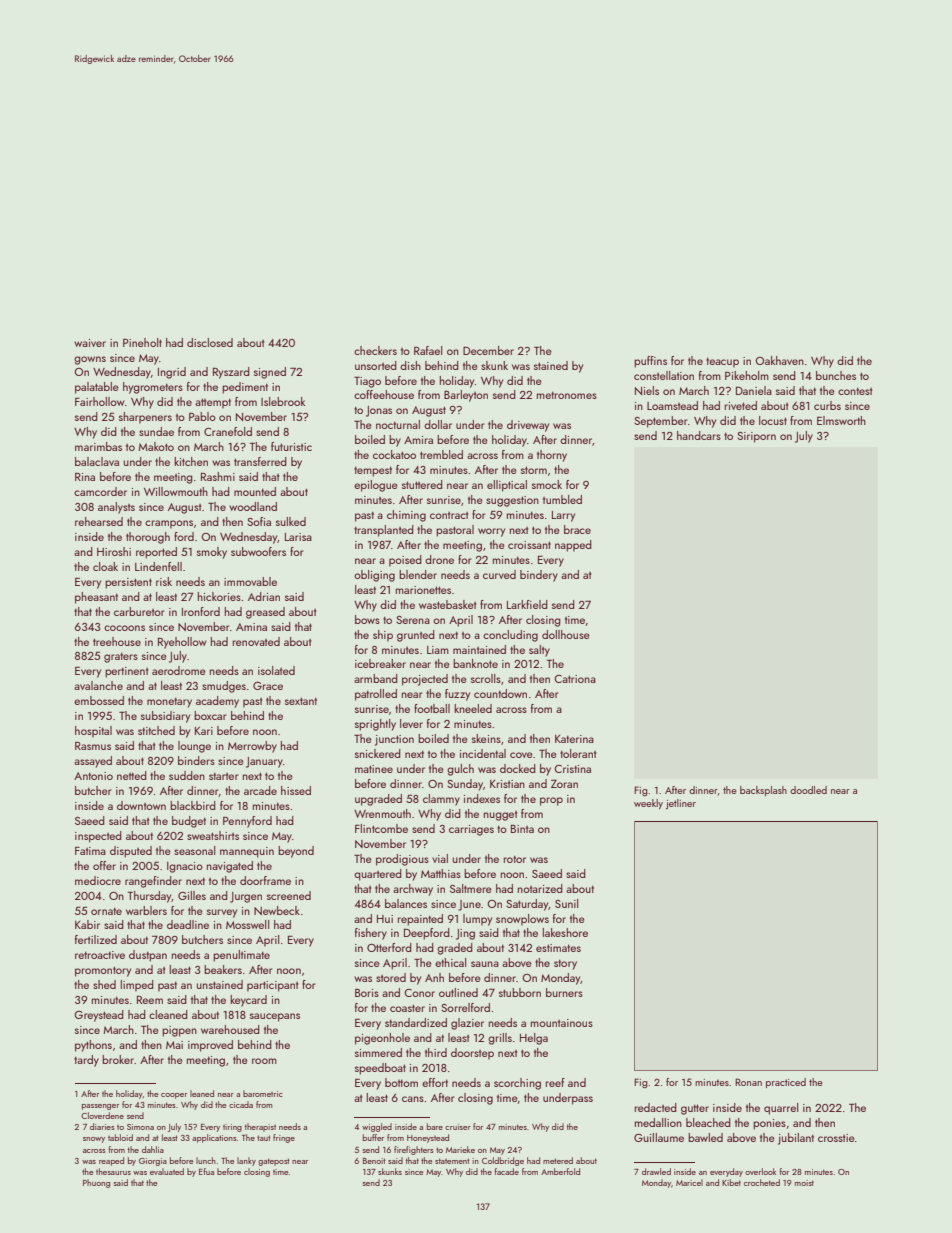 Image resolution: width=952 pixels, height=1233 pixels. Describe the element at coordinates (756, 437) in the screenshot. I see `Siriporn` at that location.
